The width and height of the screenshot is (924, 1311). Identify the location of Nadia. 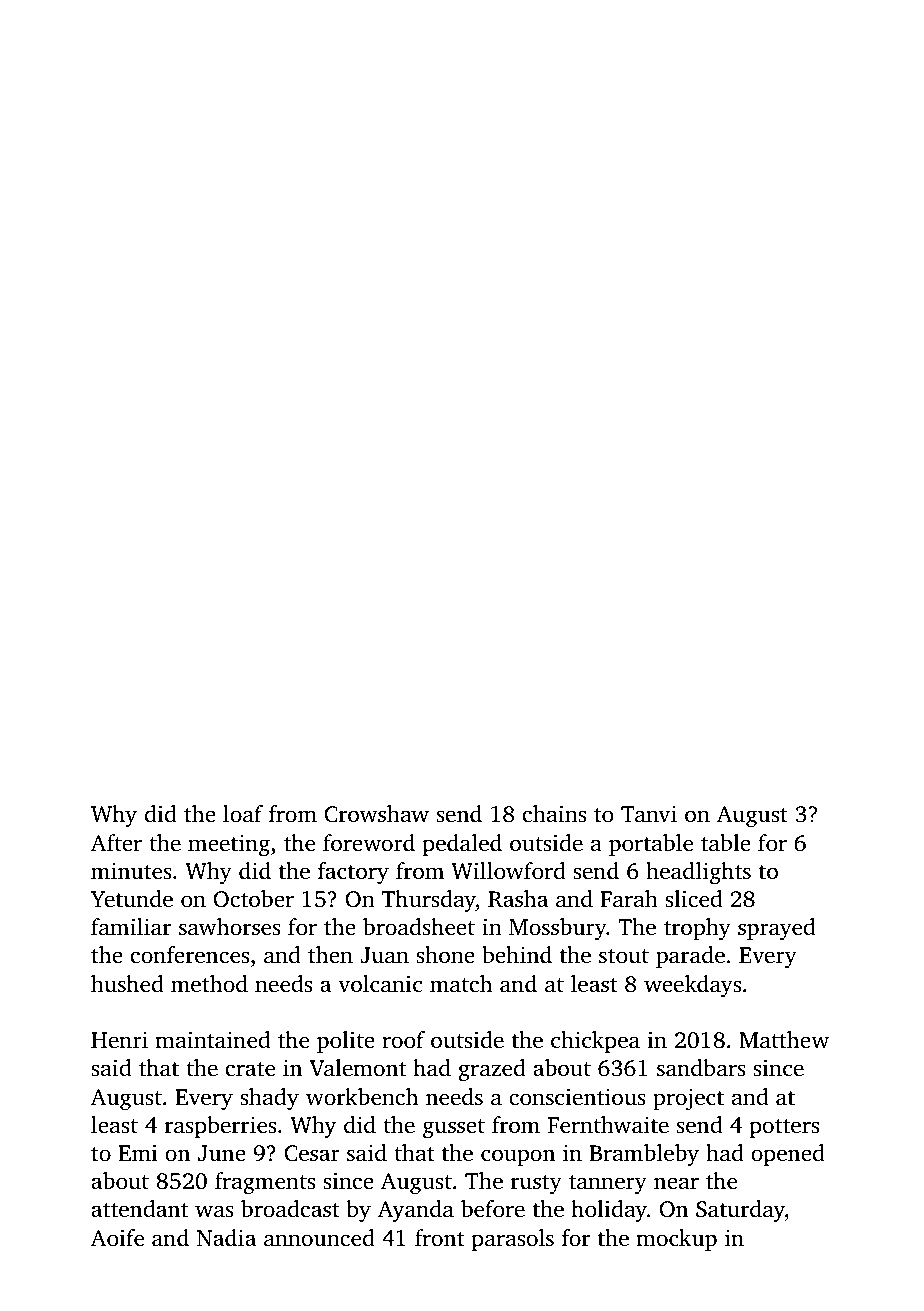
(226, 1237).
